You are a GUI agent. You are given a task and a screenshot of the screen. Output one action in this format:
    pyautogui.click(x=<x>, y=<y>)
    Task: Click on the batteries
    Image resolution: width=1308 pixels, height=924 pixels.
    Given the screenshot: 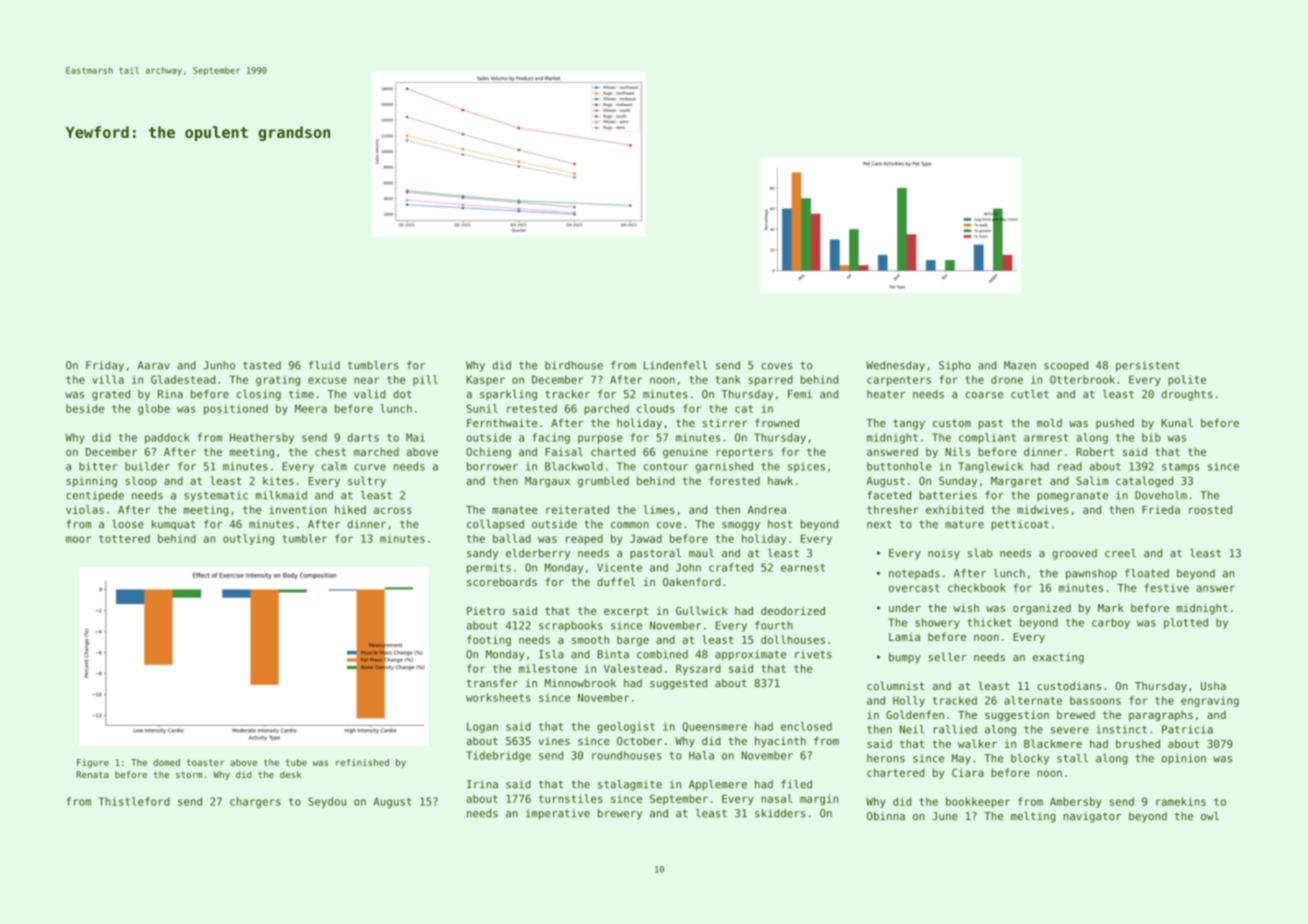 What is the action you would take?
    pyautogui.click(x=948, y=495)
